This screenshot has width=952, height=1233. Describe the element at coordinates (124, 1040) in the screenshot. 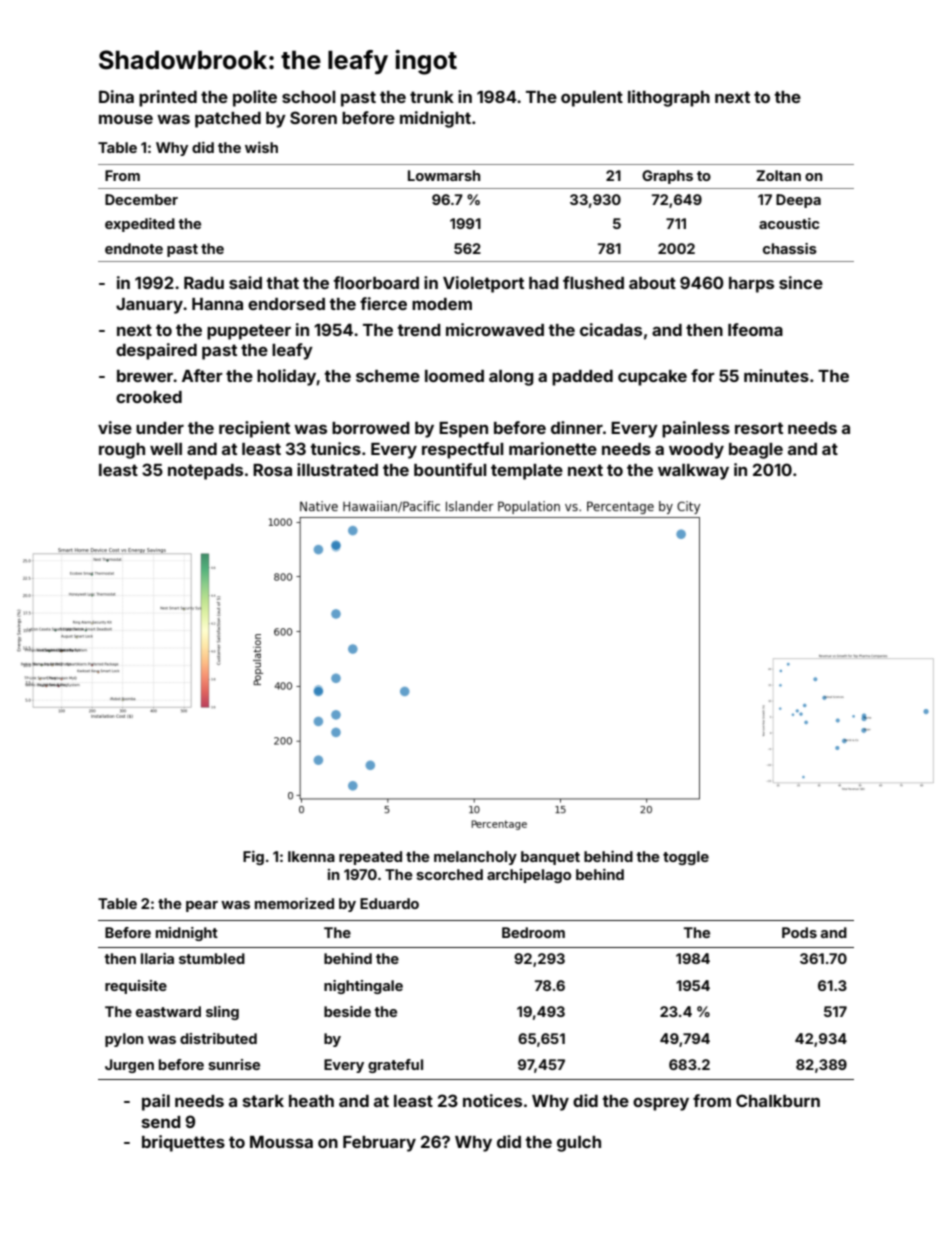

I see `pylon` at that location.
